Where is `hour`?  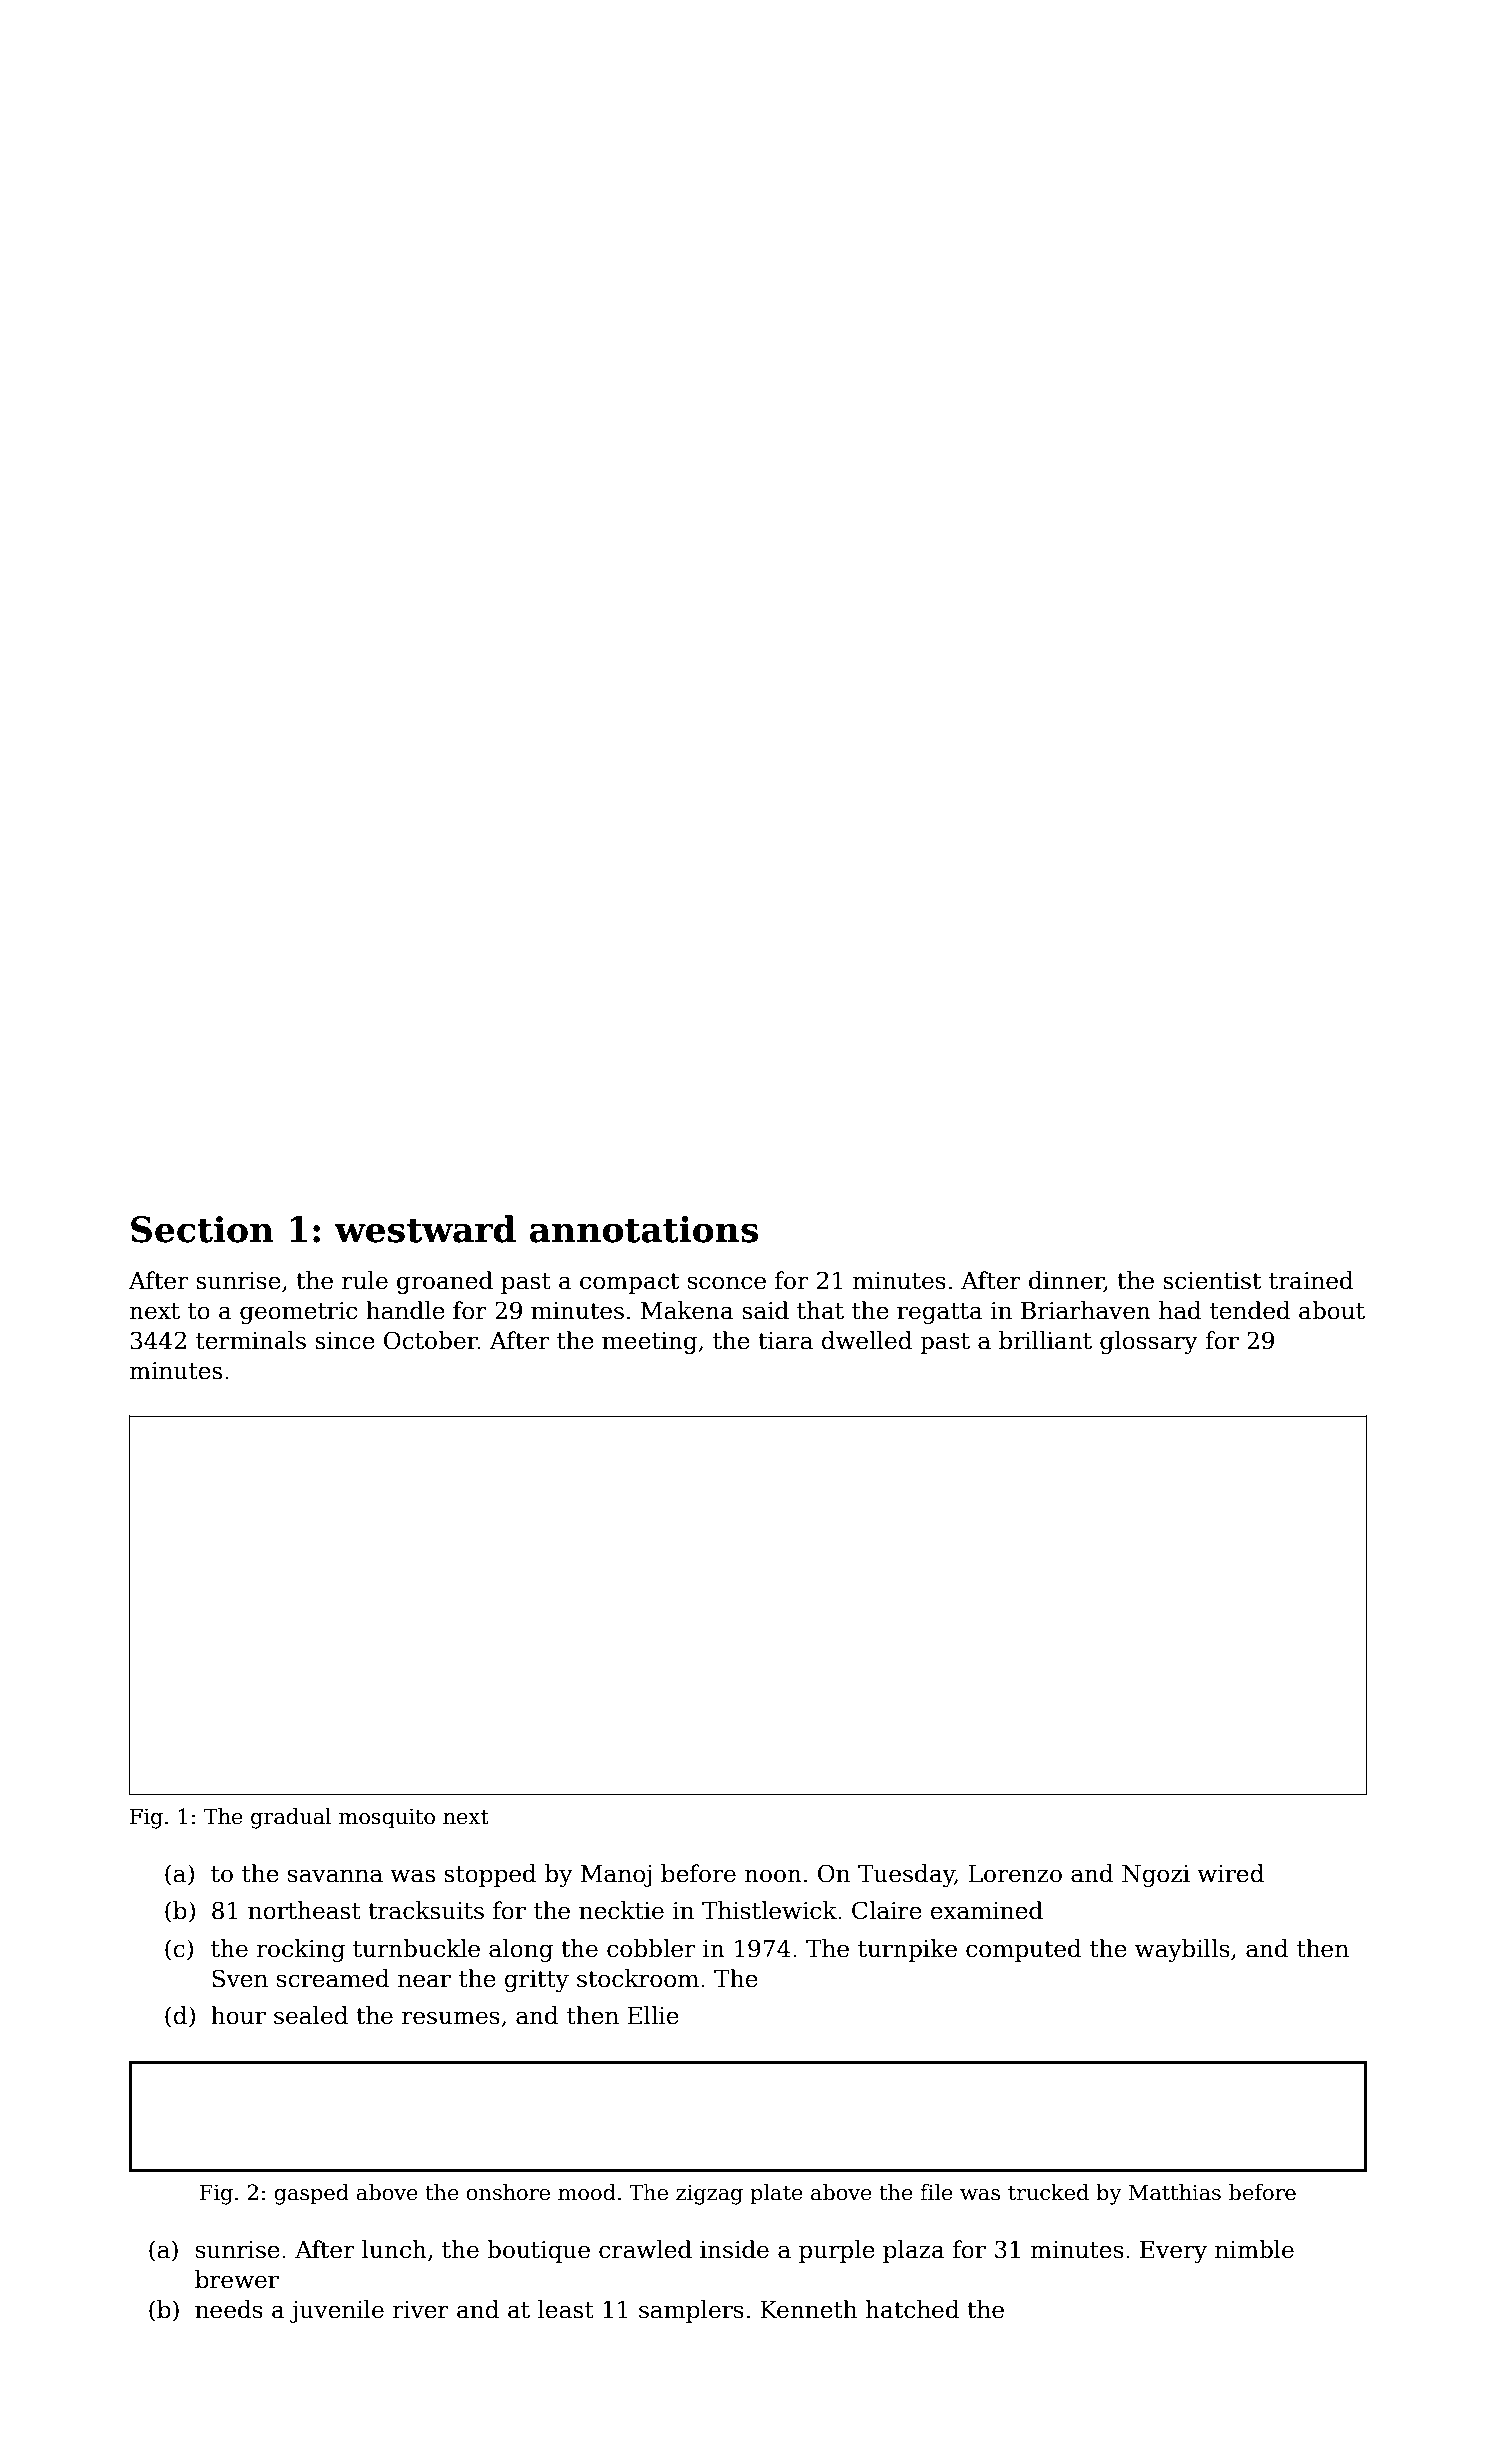
hour is located at coordinates (238, 2015).
